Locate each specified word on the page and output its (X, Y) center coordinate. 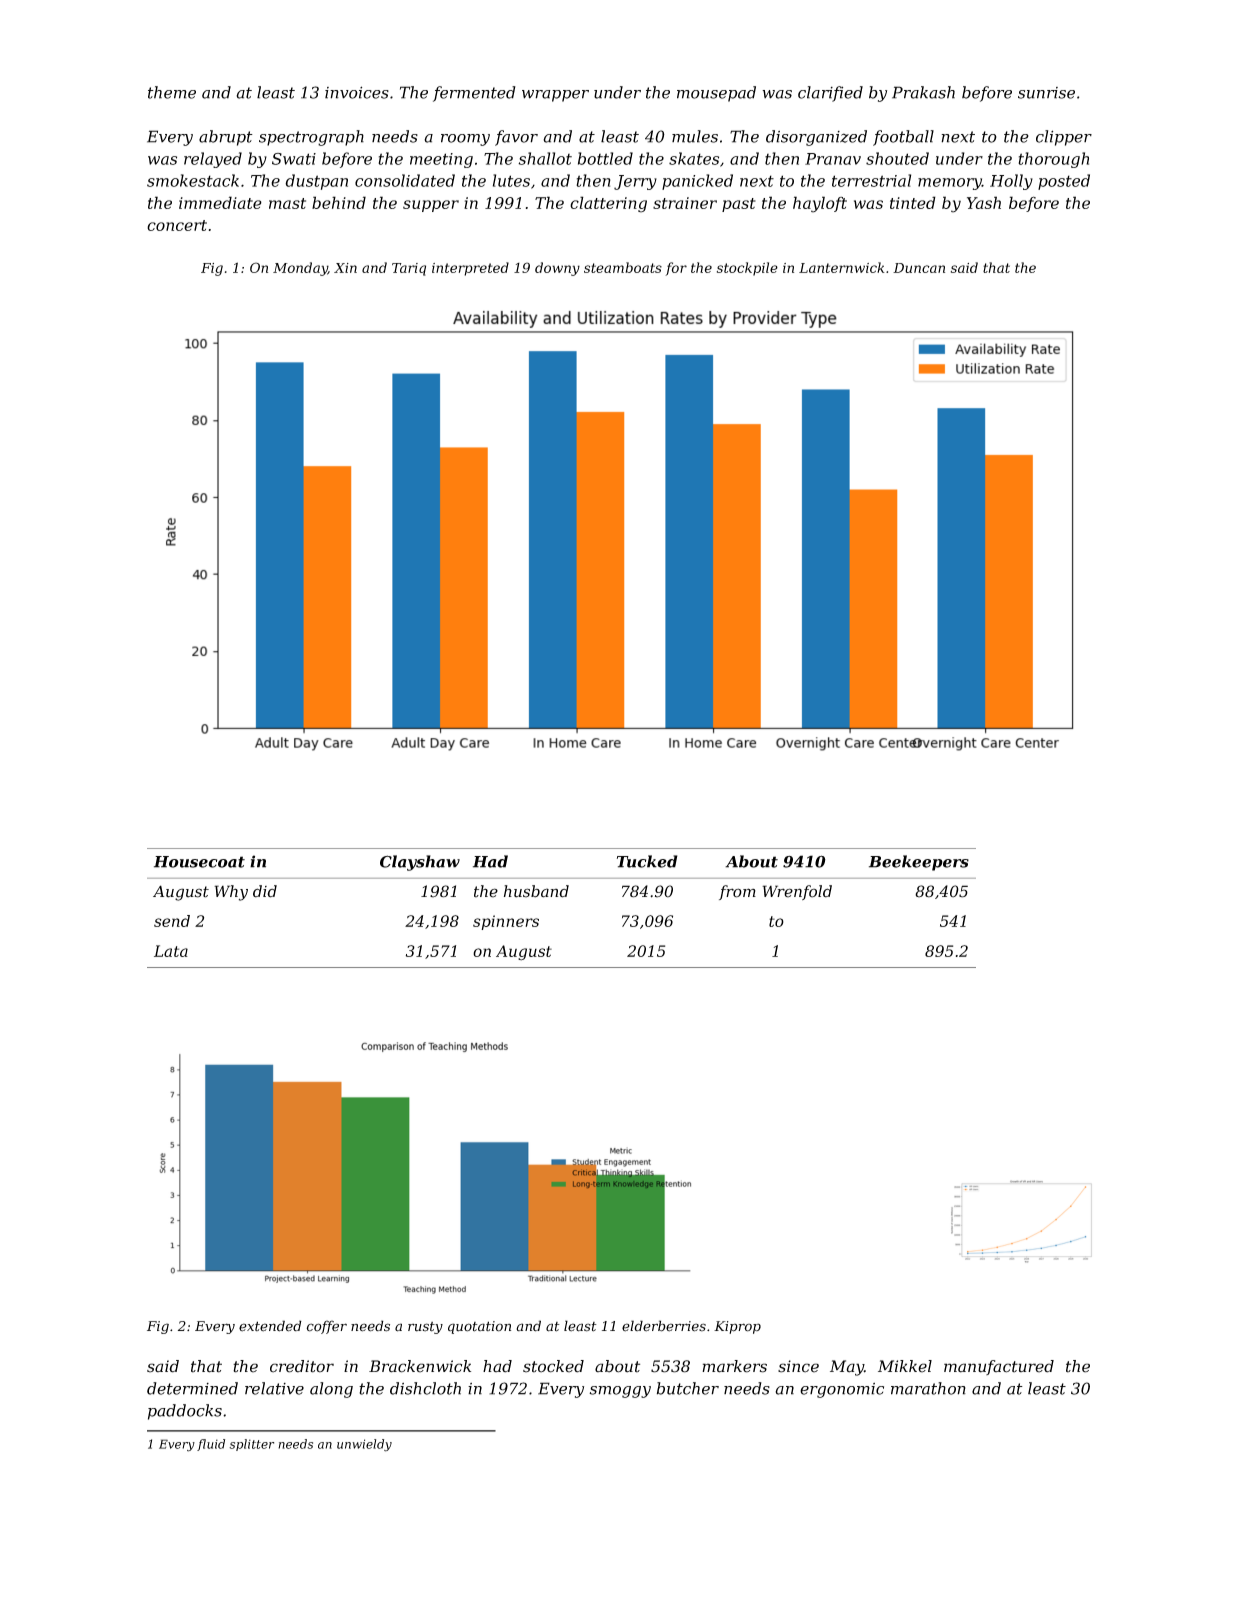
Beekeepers (919, 863)
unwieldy (364, 1445)
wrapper (555, 96)
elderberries (664, 1326)
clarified (830, 94)
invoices (357, 92)
